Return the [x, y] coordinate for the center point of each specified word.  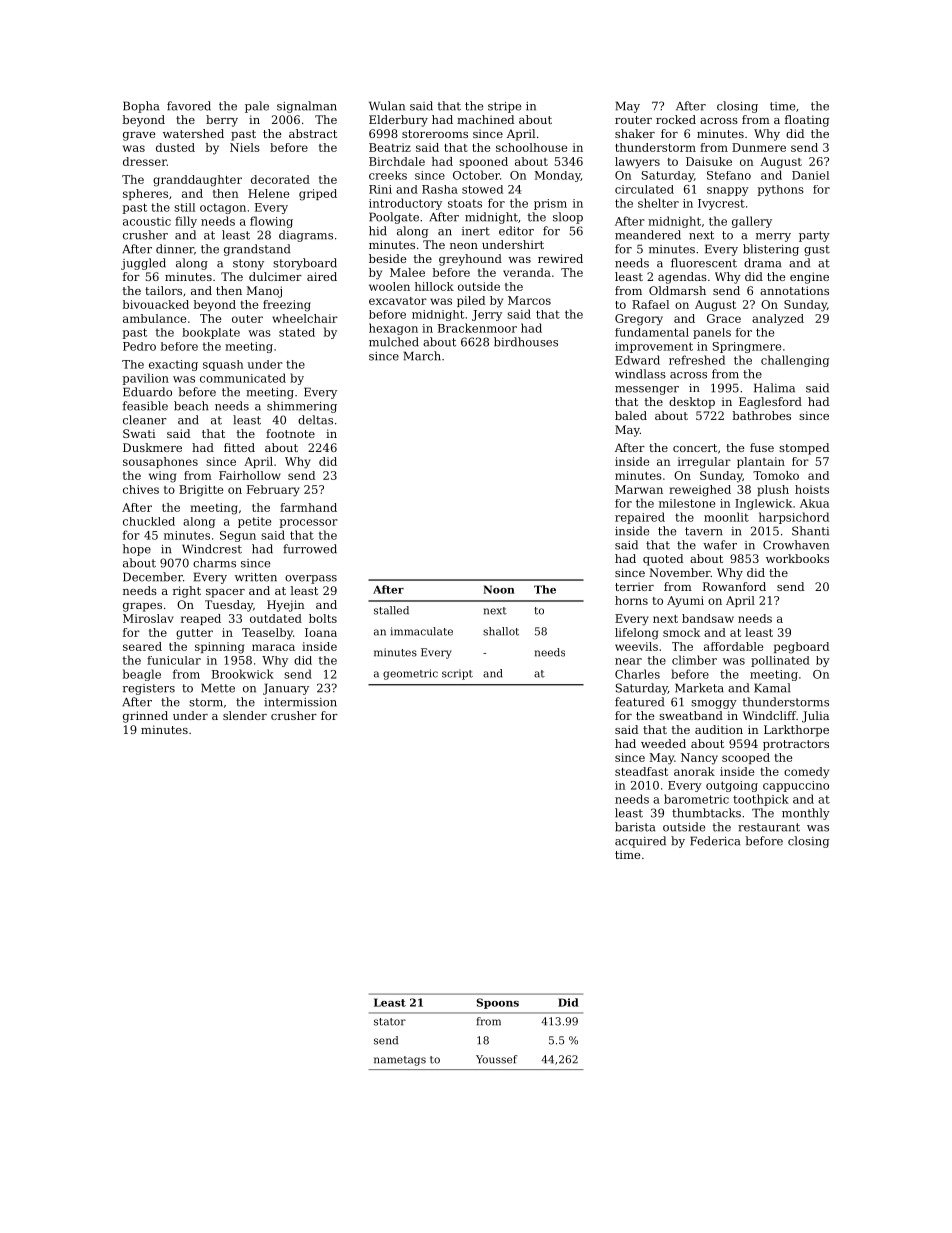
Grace [724, 318]
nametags [400, 1061]
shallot [501, 631]
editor [516, 231]
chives [141, 489]
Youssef [497, 1059]
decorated [280, 179]
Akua [814, 503]
